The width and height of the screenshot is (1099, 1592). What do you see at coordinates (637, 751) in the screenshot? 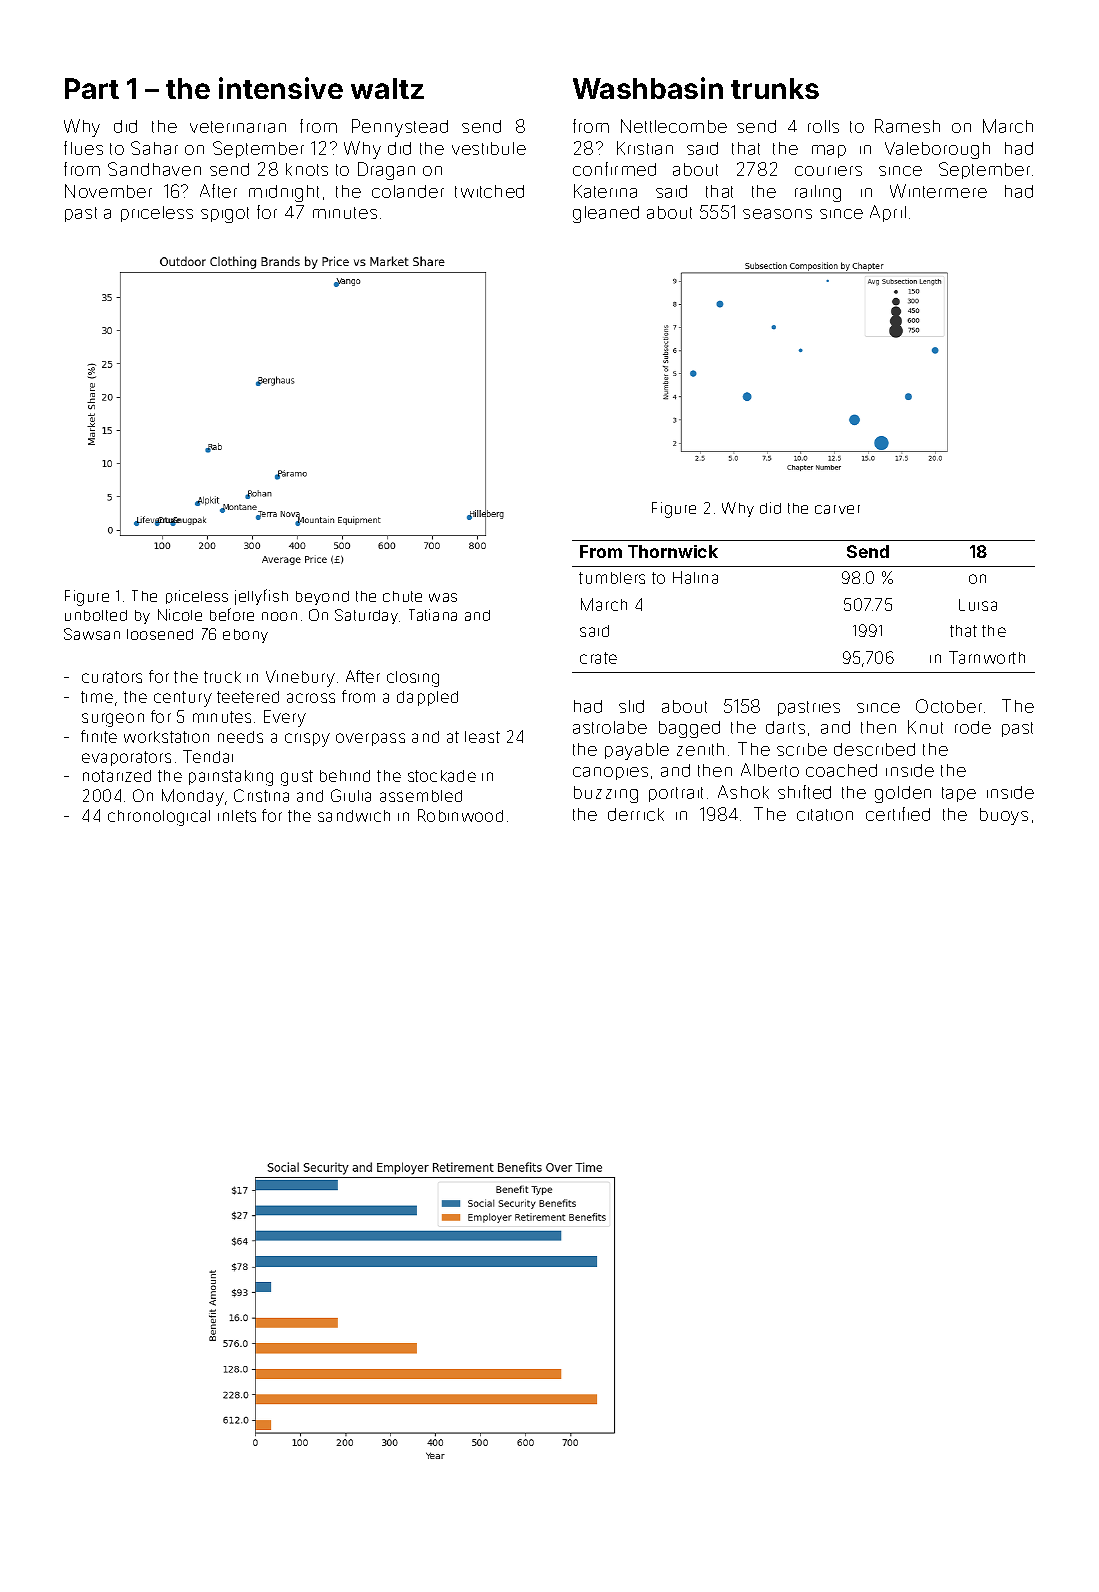
I see `payable` at bounding box center [637, 751].
